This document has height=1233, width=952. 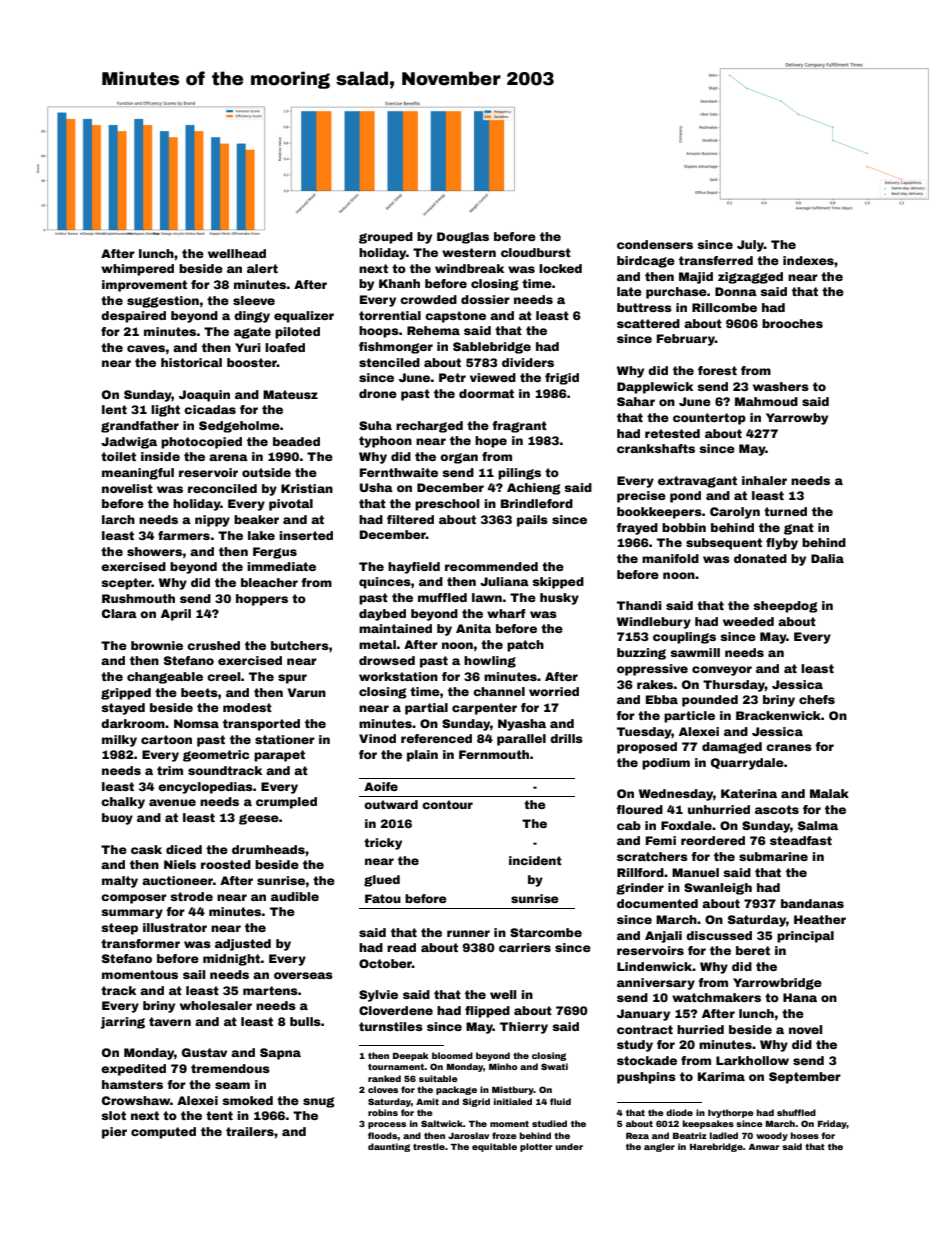 I want to click on tremendous, so click(x=230, y=1068).
